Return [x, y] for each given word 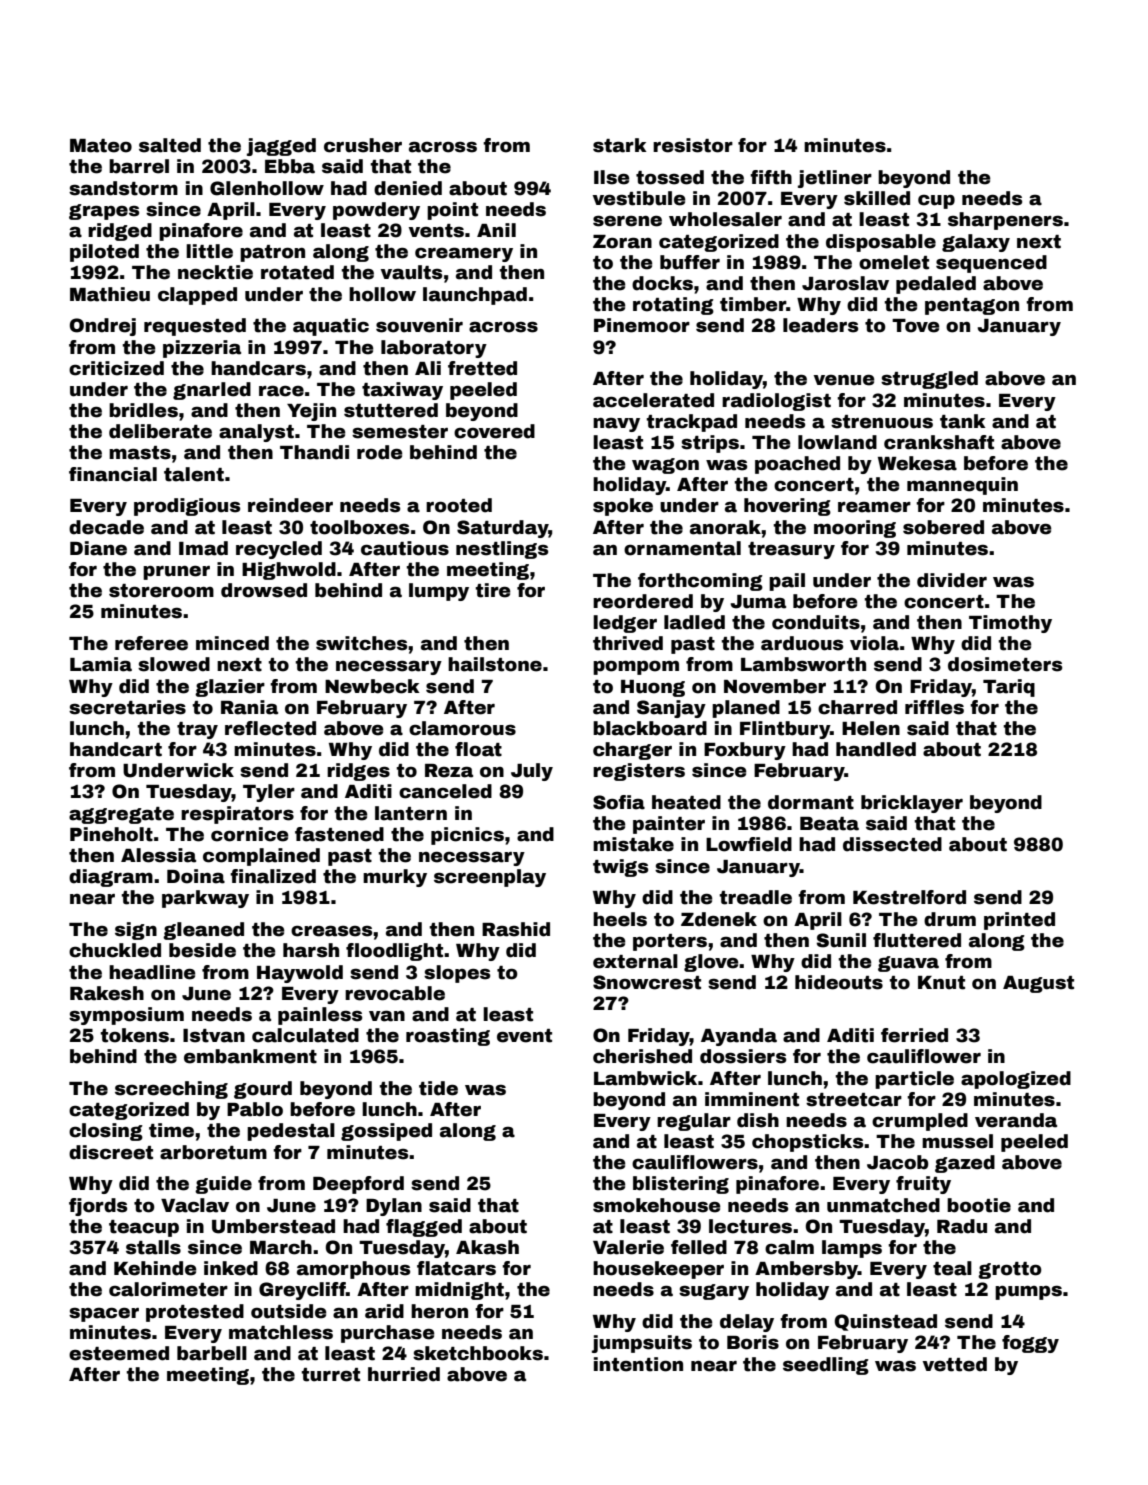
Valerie [628, 1247]
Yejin [311, 412]
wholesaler [725, 219]
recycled [279, 550]
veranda [1016, 1120]
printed [1019, 921]
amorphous [353, 1270]
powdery [376, 211]
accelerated [653, 400]
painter [669, 825]
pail [787, 582]
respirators [237, 815]
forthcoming [700, 582]
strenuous [882, 422]
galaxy [976, 243]
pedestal [291, 1132]
